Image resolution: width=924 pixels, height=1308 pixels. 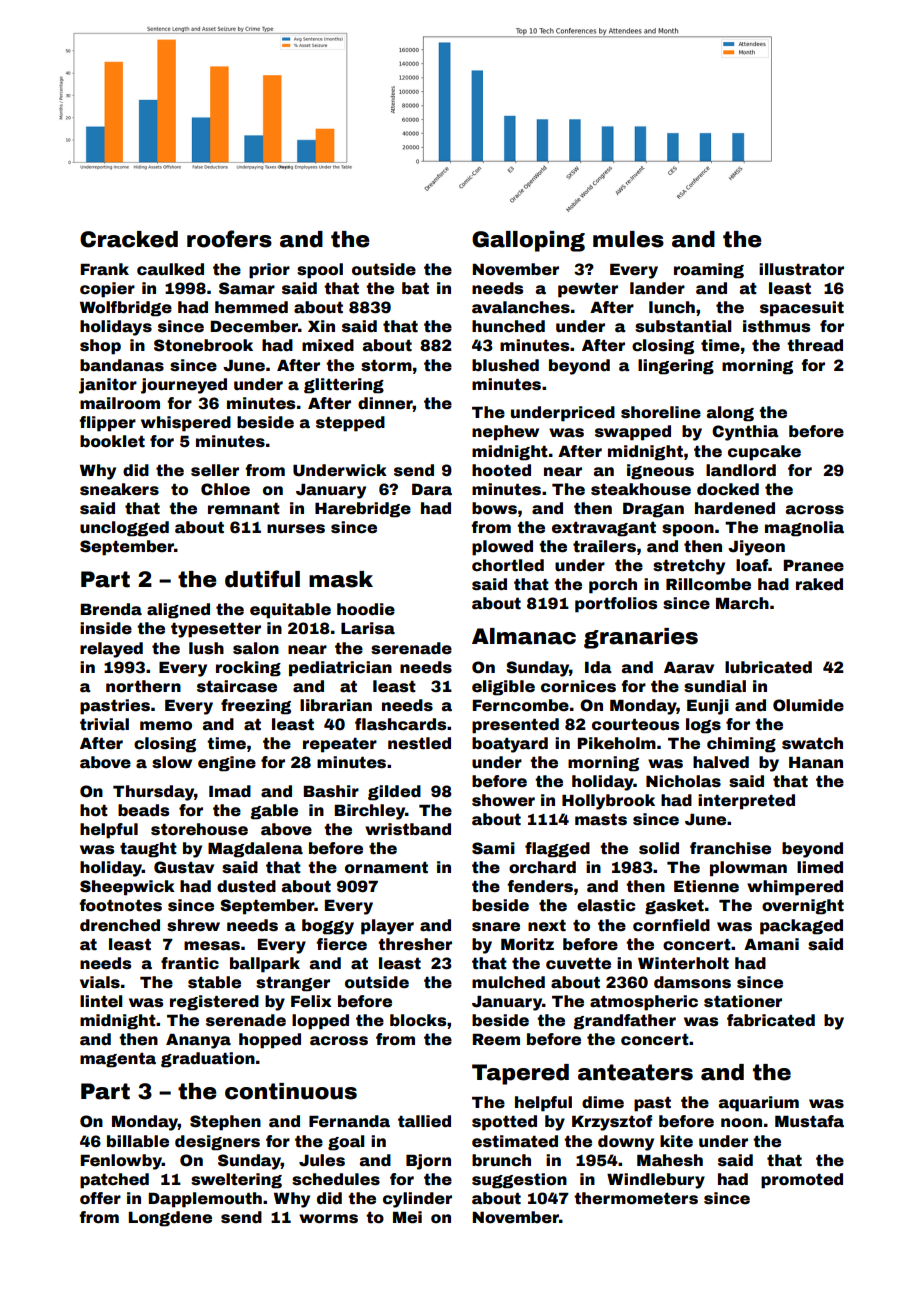 I want to click on thread, so click(x=815, y=345).
